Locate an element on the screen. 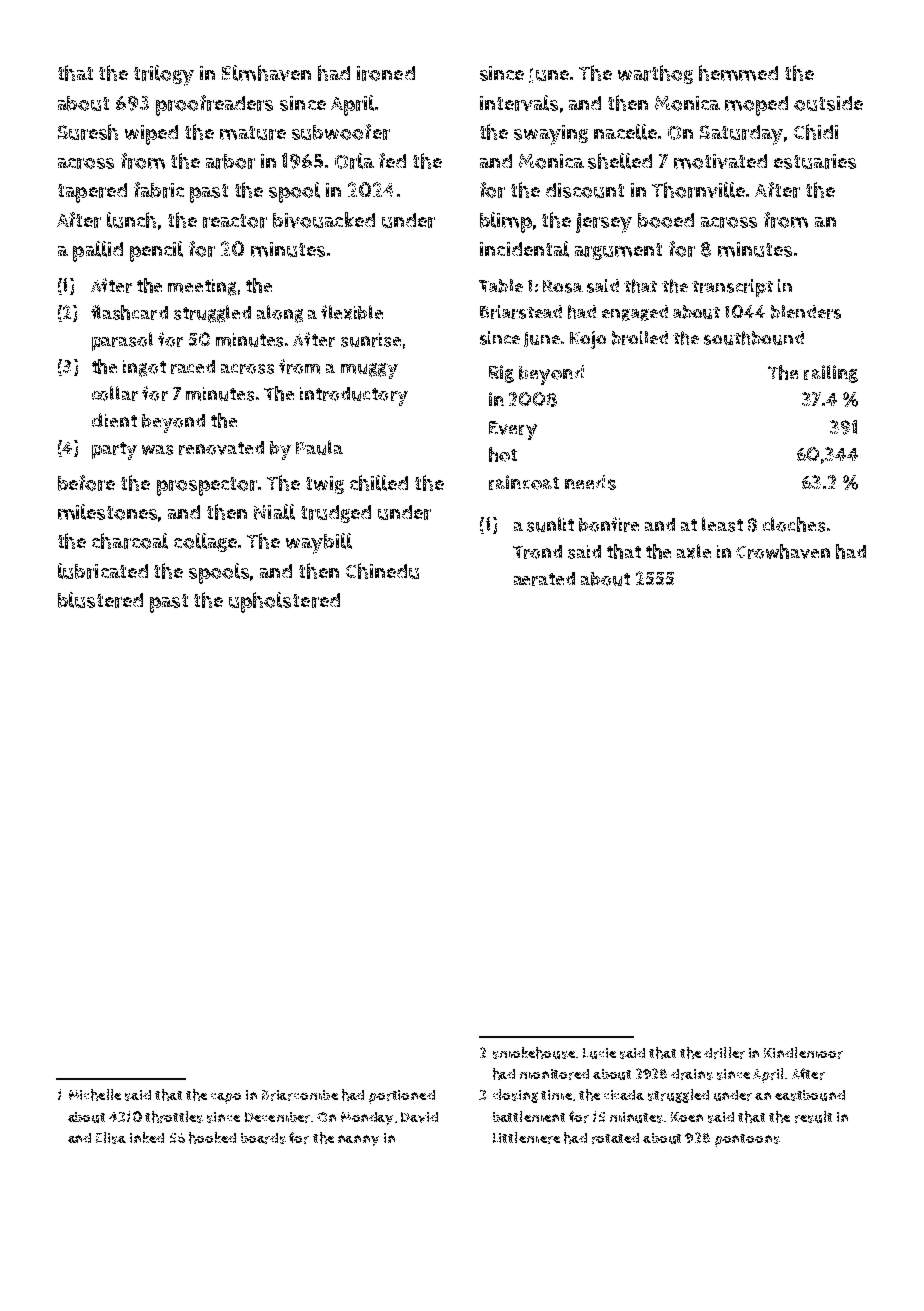 Image resolution: width=924 pixels, height=1311 pixels. Suresh is located at coordinates (88, 132).
